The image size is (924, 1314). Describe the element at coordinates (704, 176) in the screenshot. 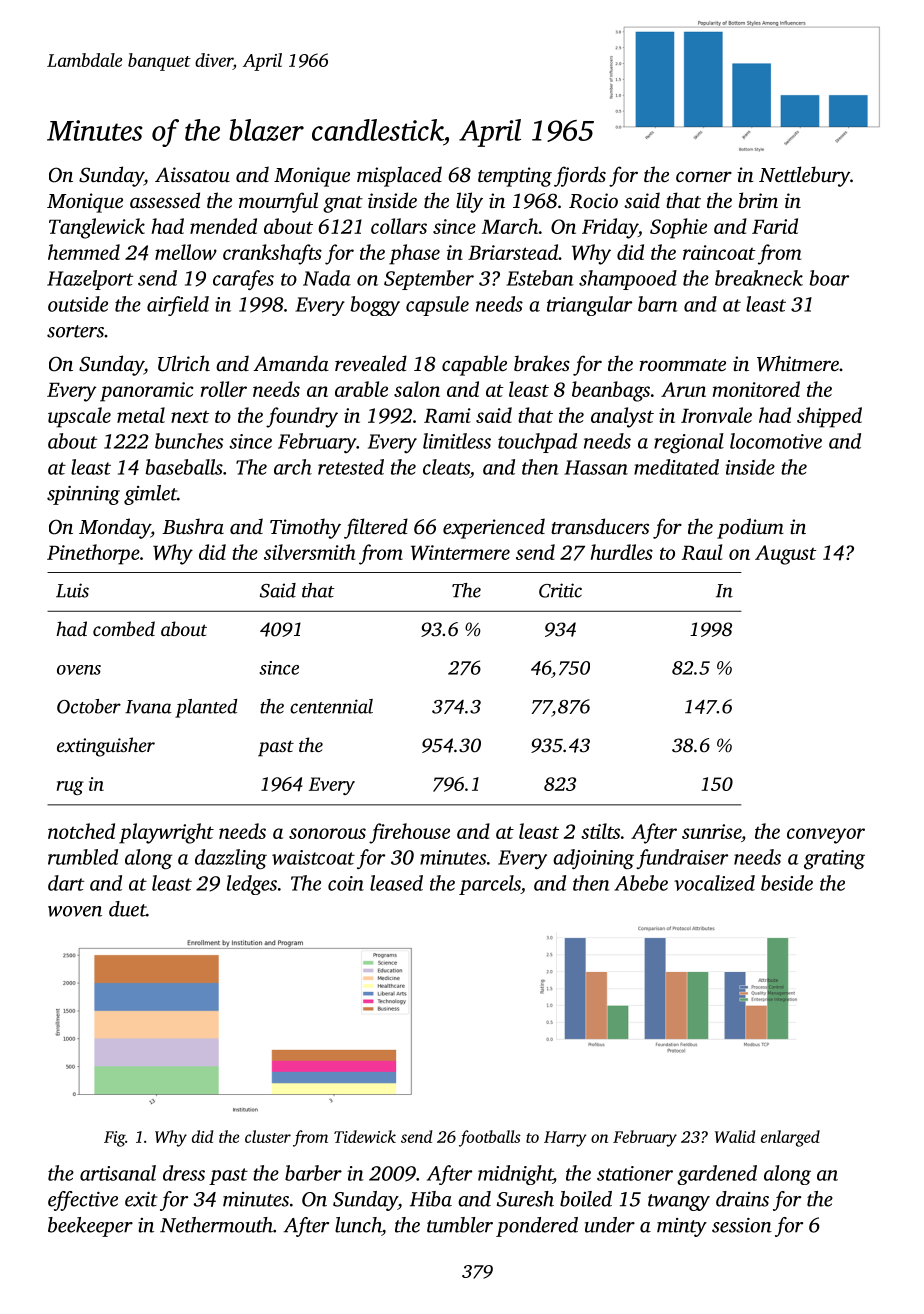

I see `corner` at that location.
